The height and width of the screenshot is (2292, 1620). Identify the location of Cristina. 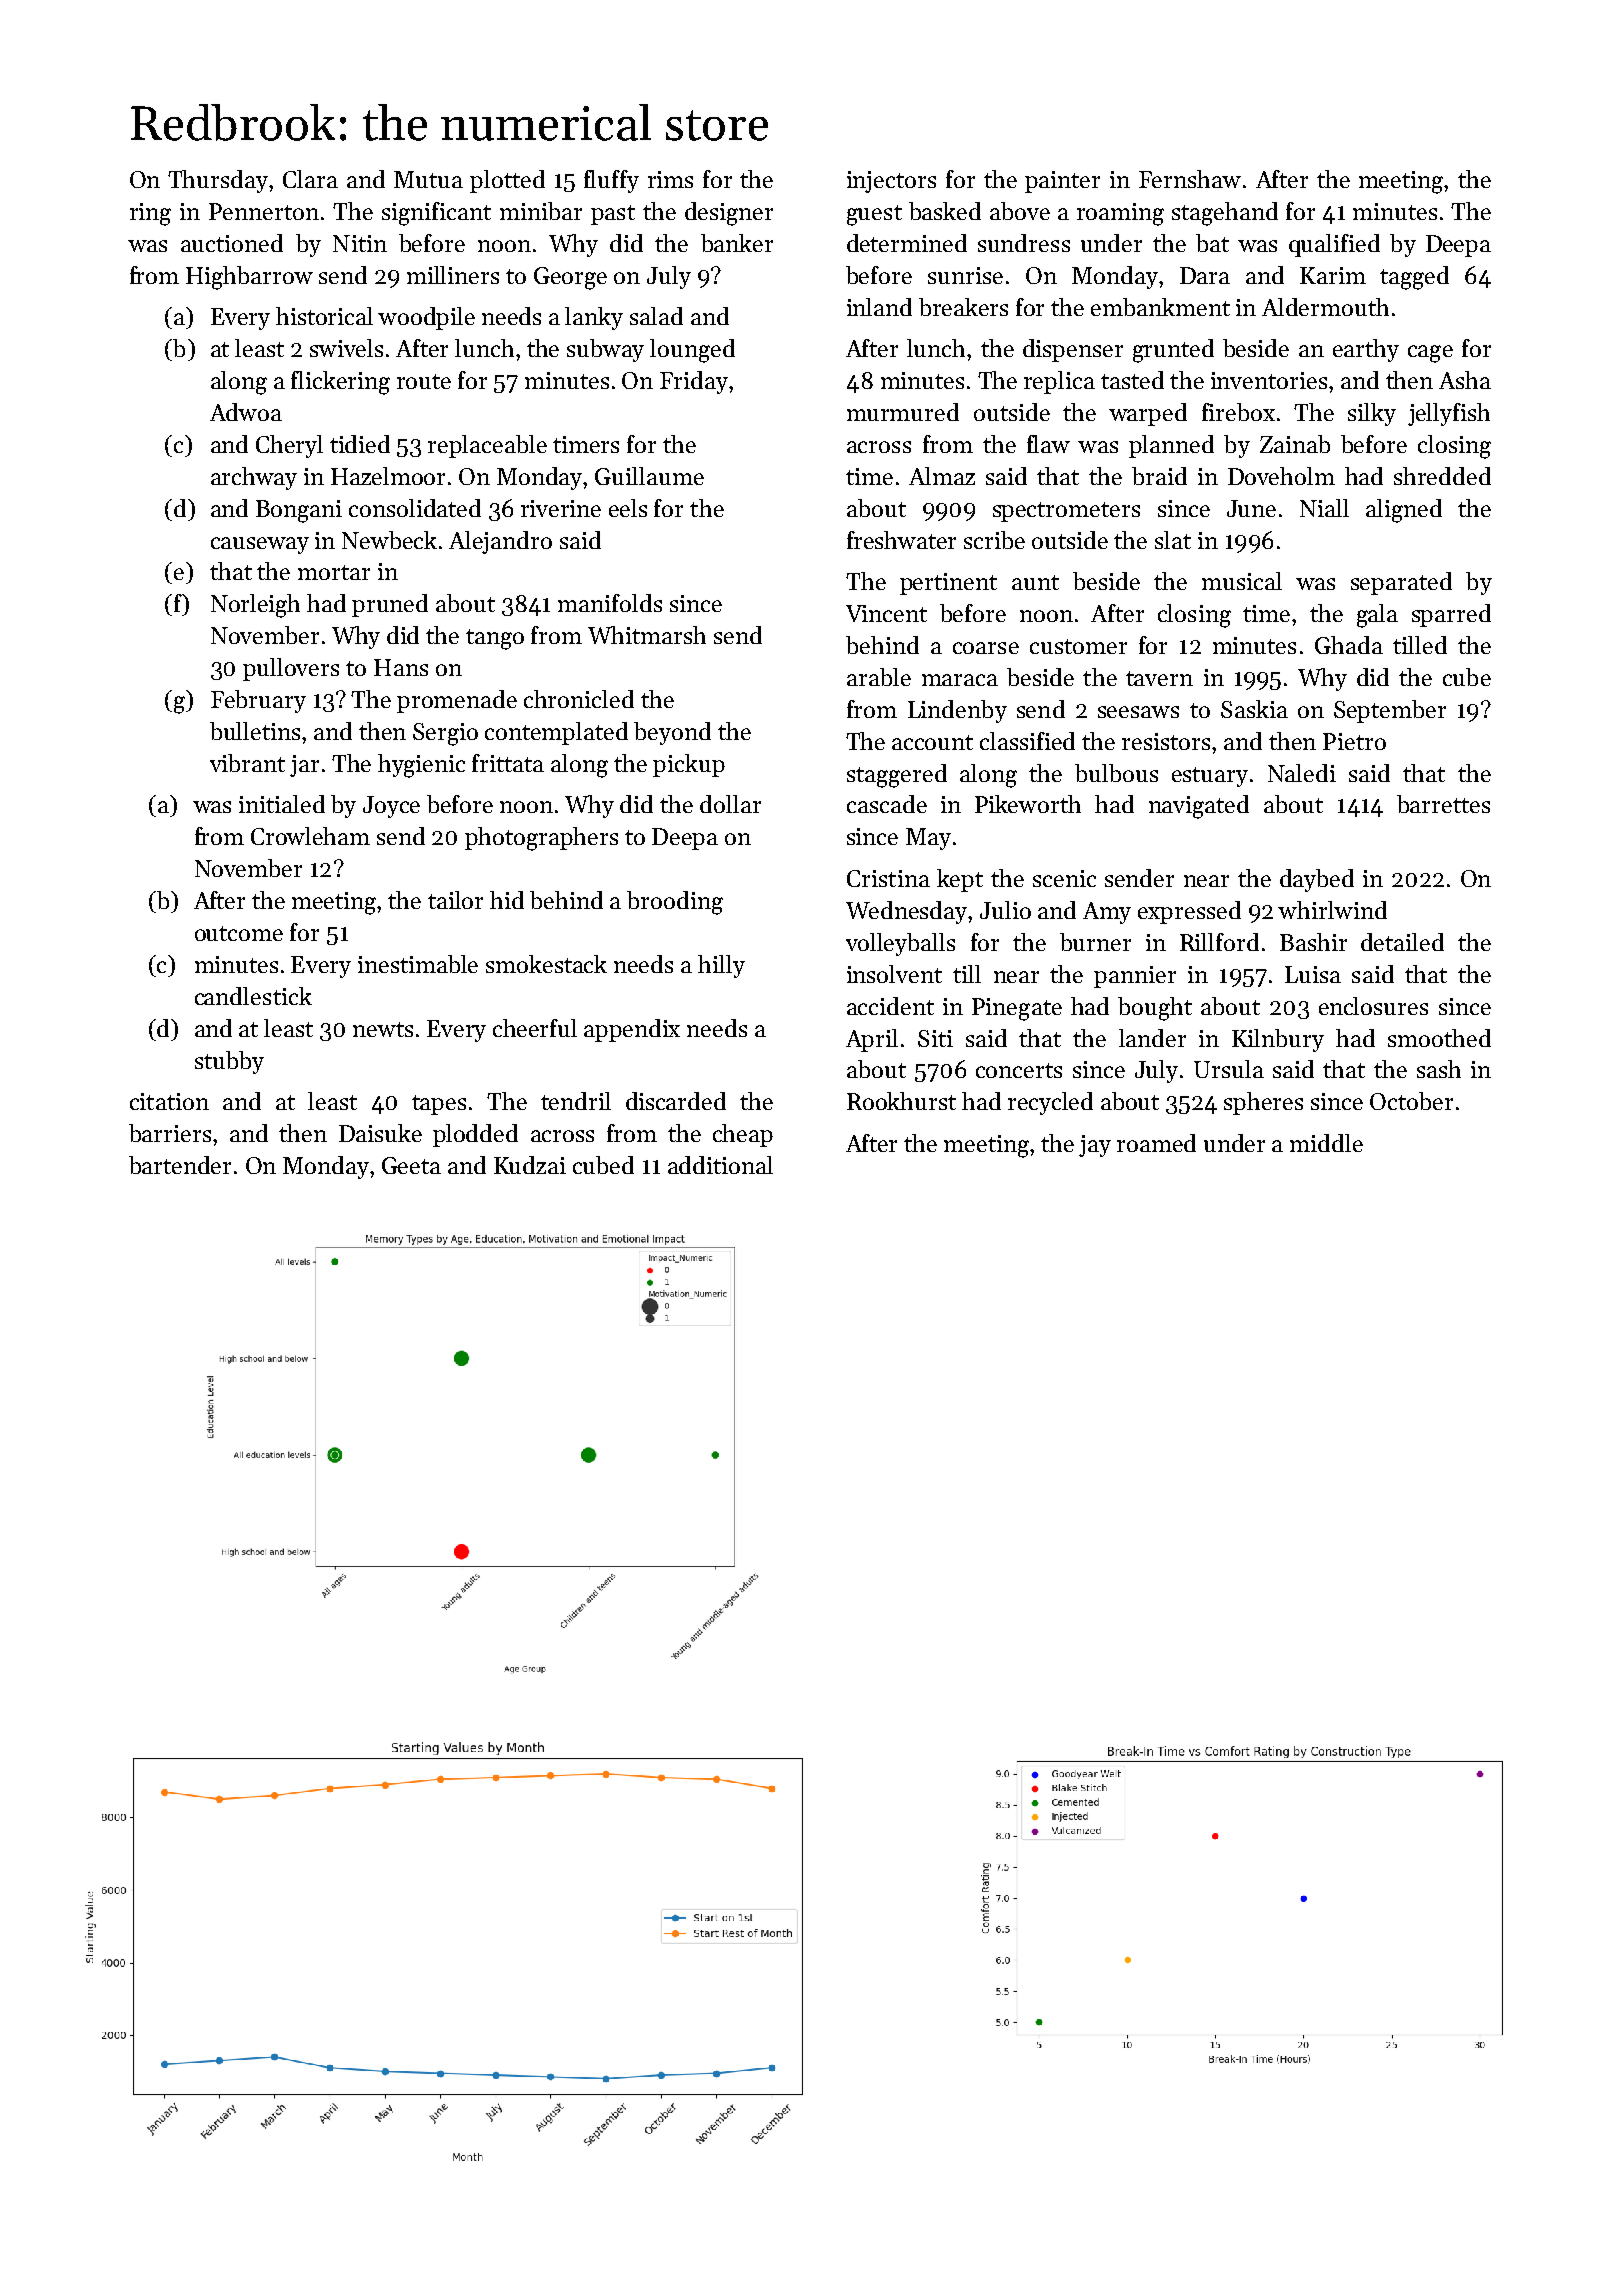
(888, 878).
